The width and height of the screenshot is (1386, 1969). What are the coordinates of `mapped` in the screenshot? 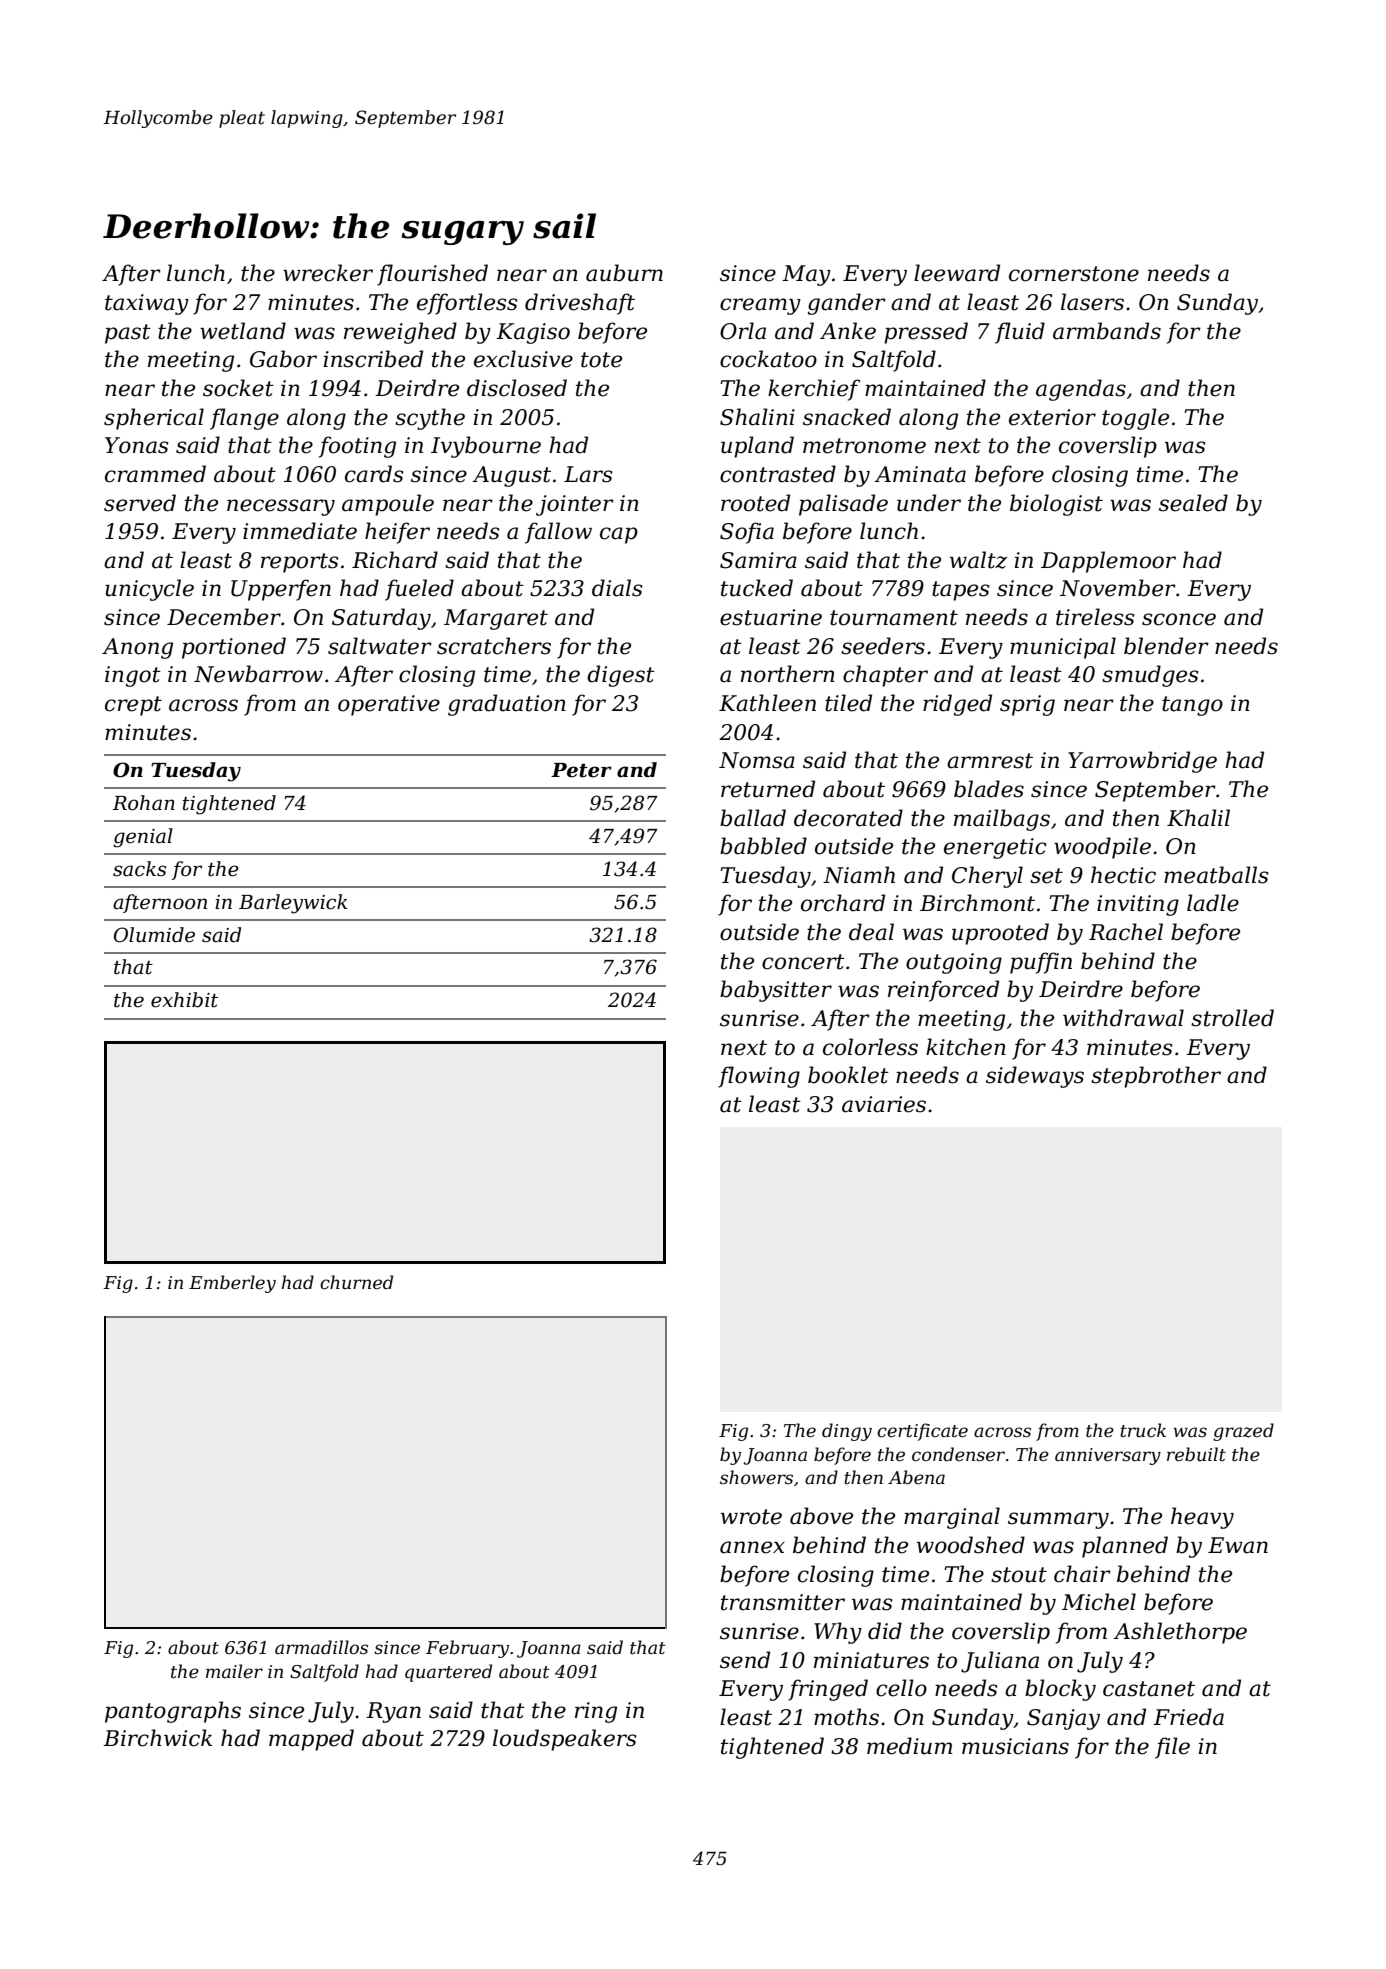 It's located at (311, 1740).
